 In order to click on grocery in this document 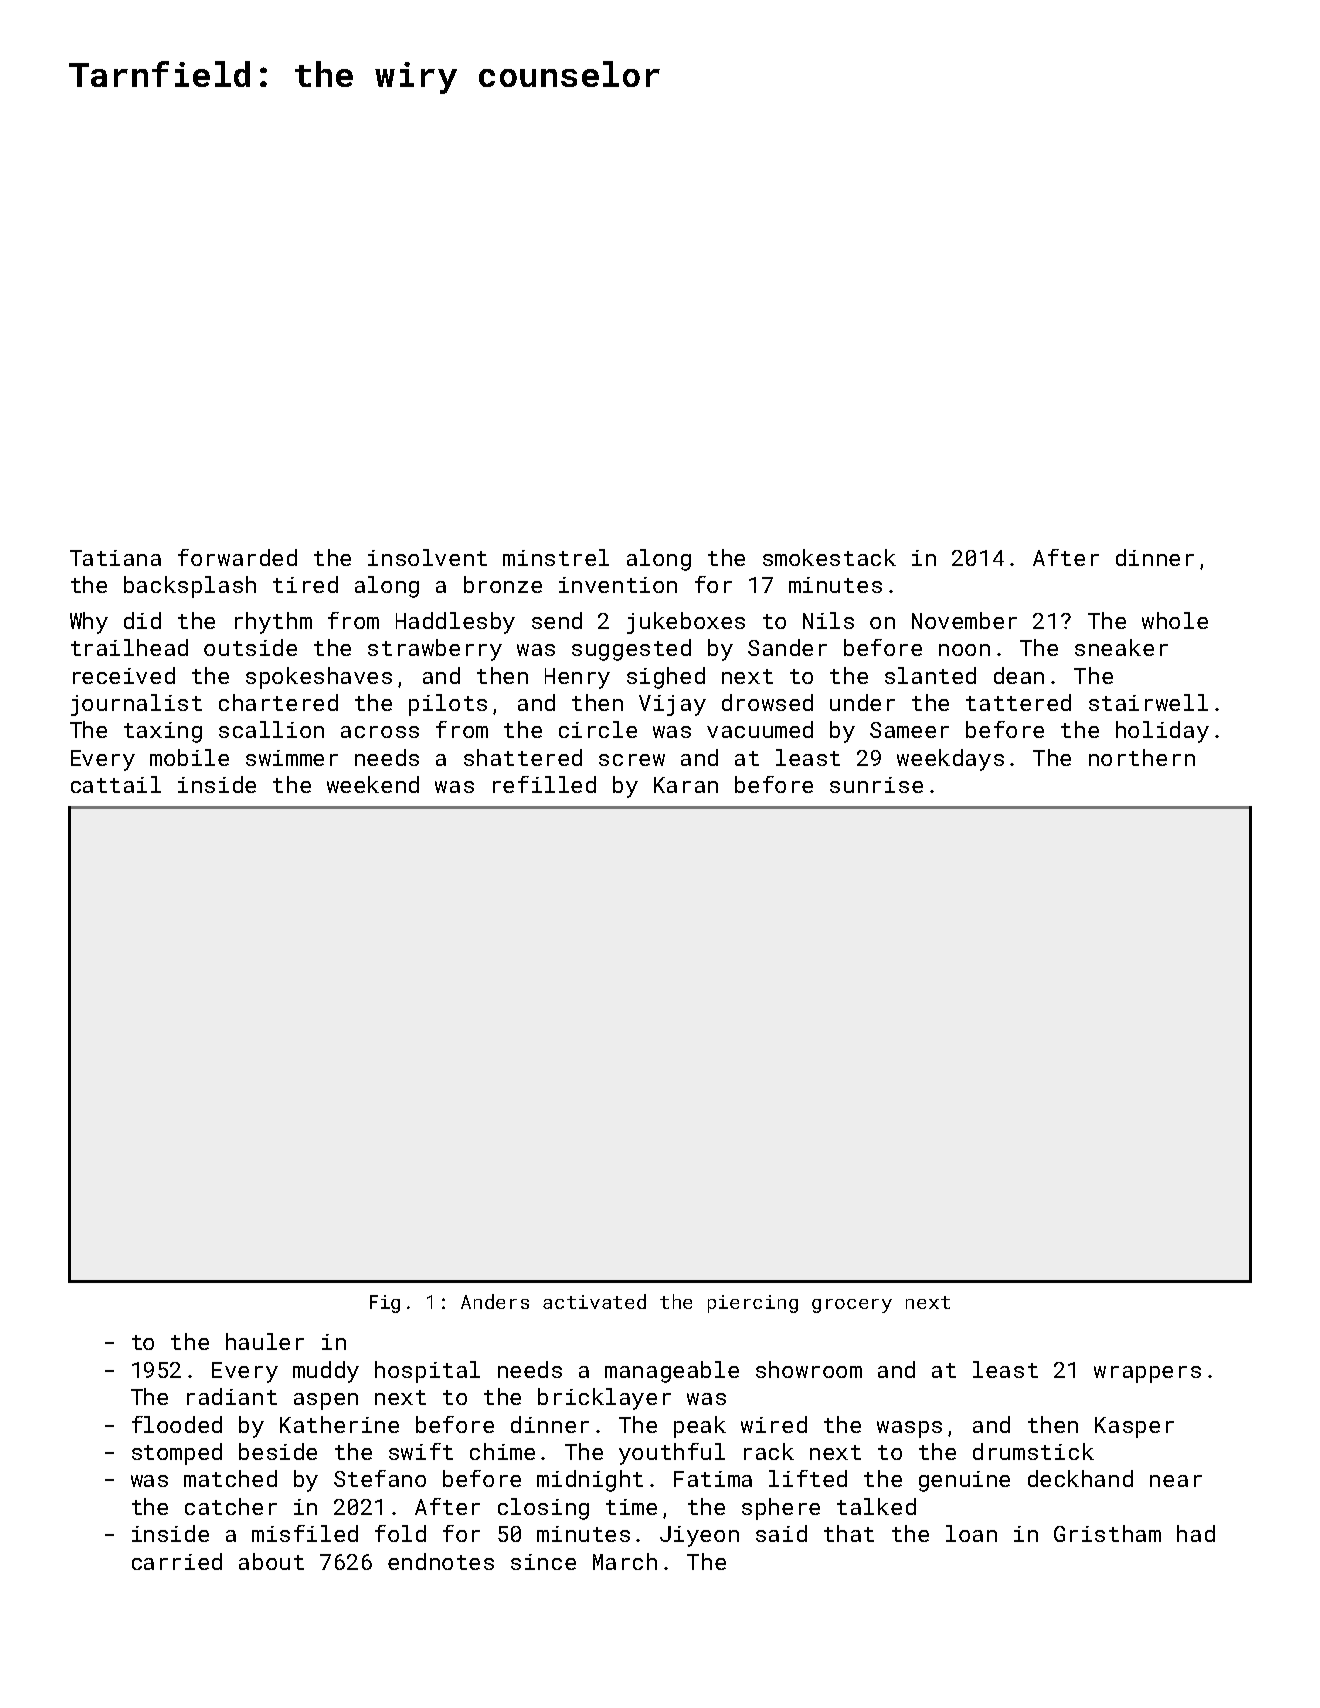, I will do `click(852, 1306)`.
